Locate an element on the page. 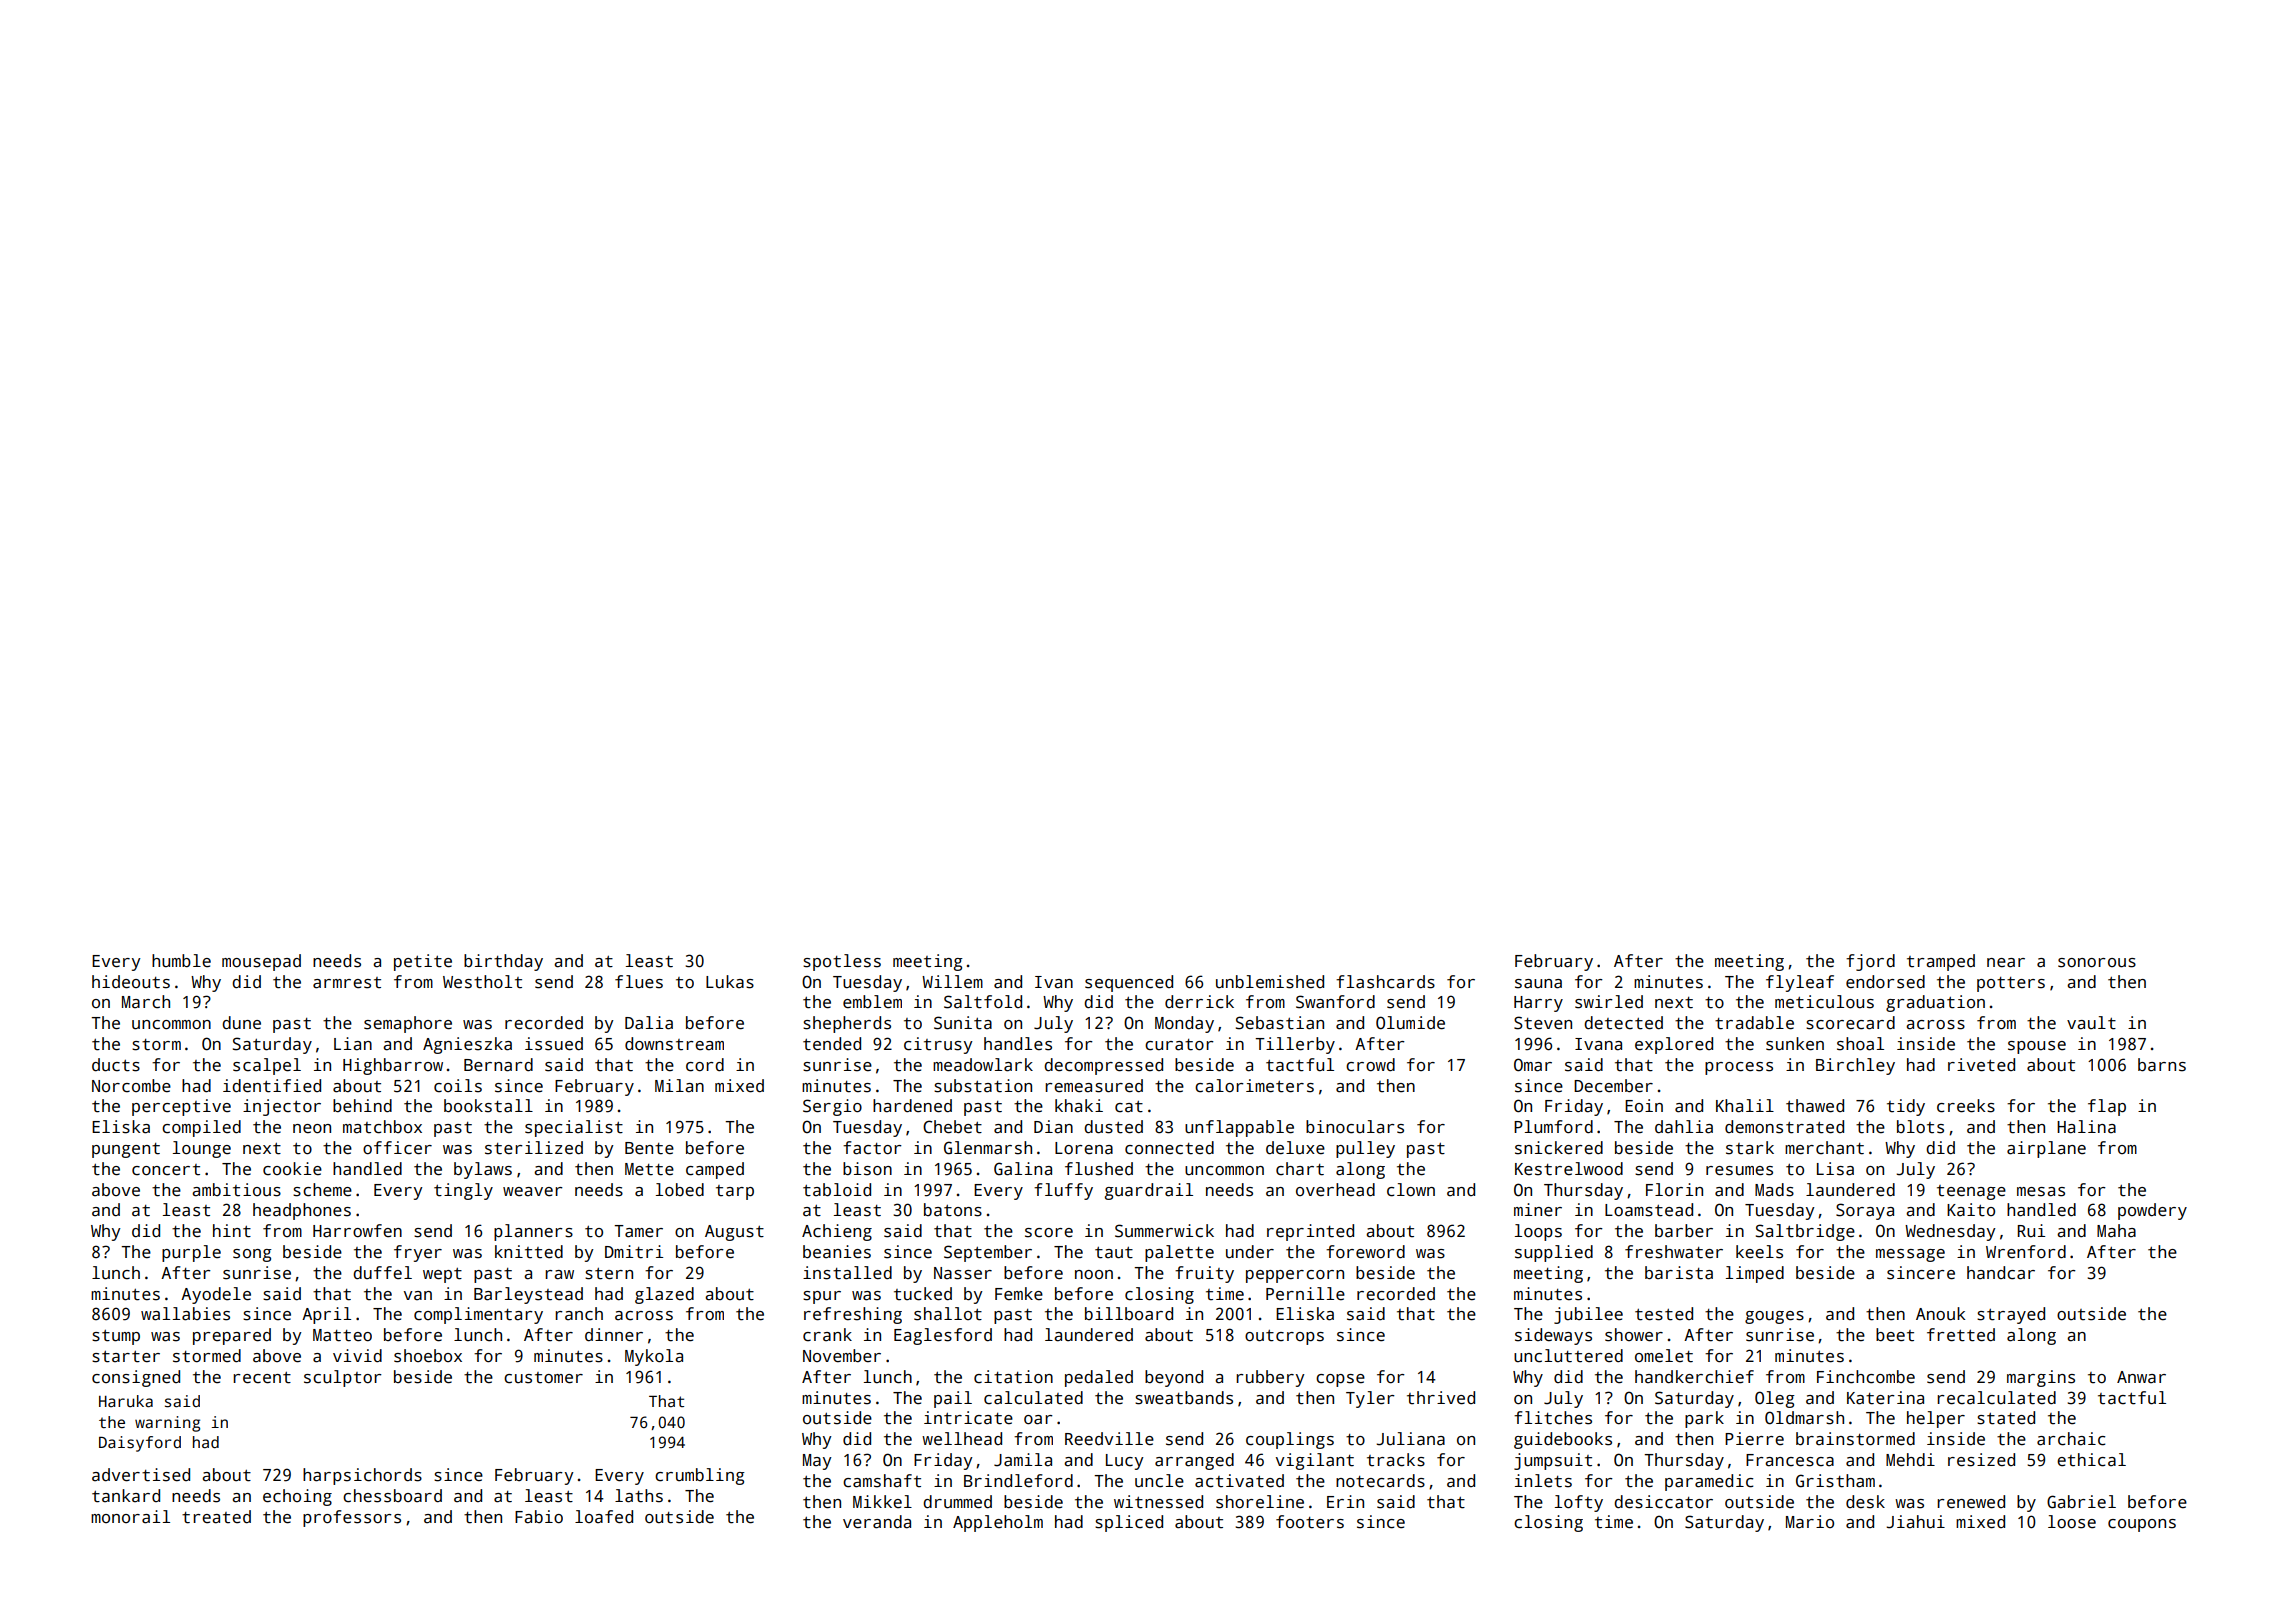 Image resolution: width=2282 pixels, height=1614 pixels. Summerwick is located at coordinates (1164, 1231).
